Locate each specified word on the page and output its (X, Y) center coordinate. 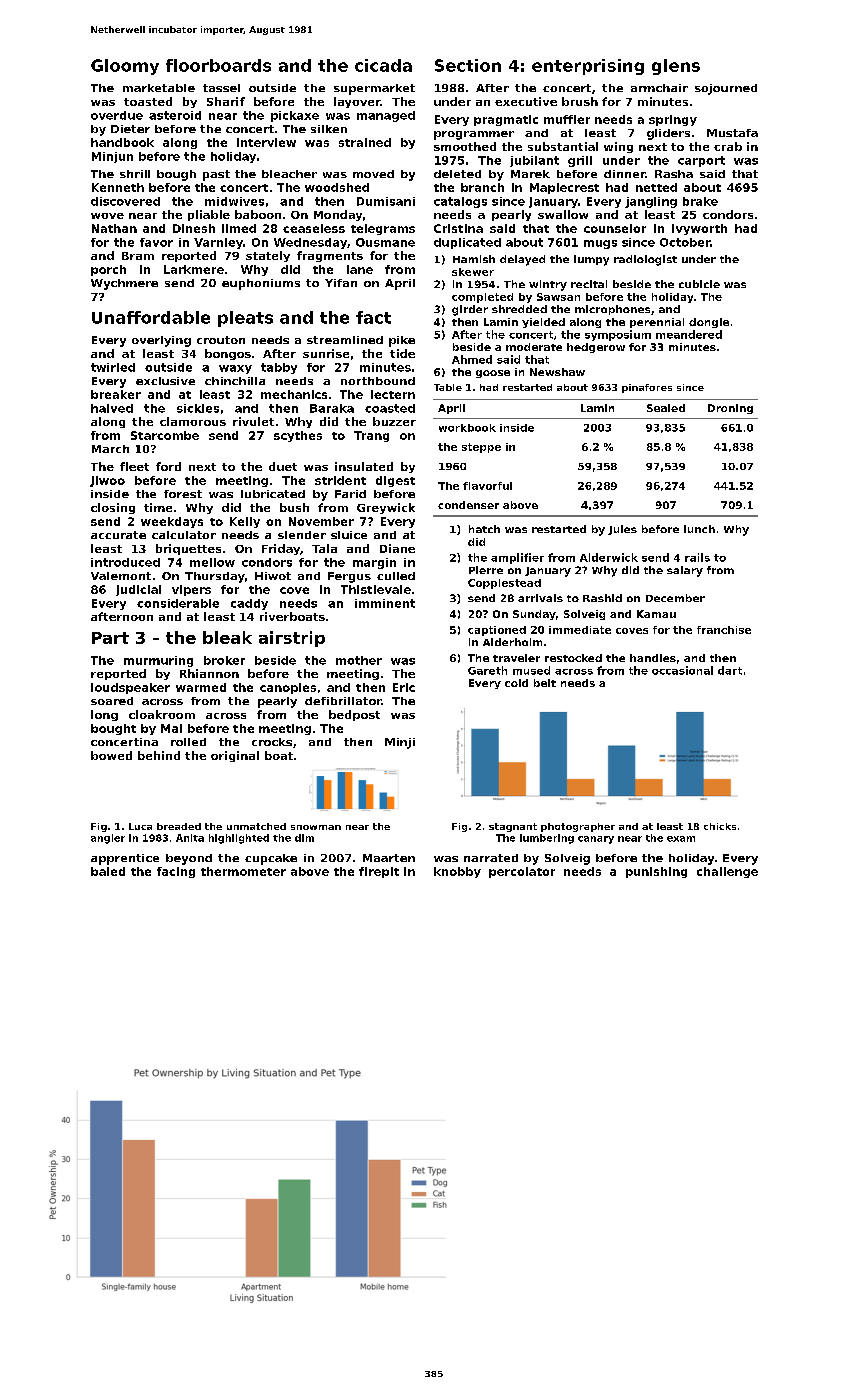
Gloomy (125, 67)
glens (676, 67)
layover (357, 102)
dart (730, 670)
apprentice (125, 859)
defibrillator (343, 701)
